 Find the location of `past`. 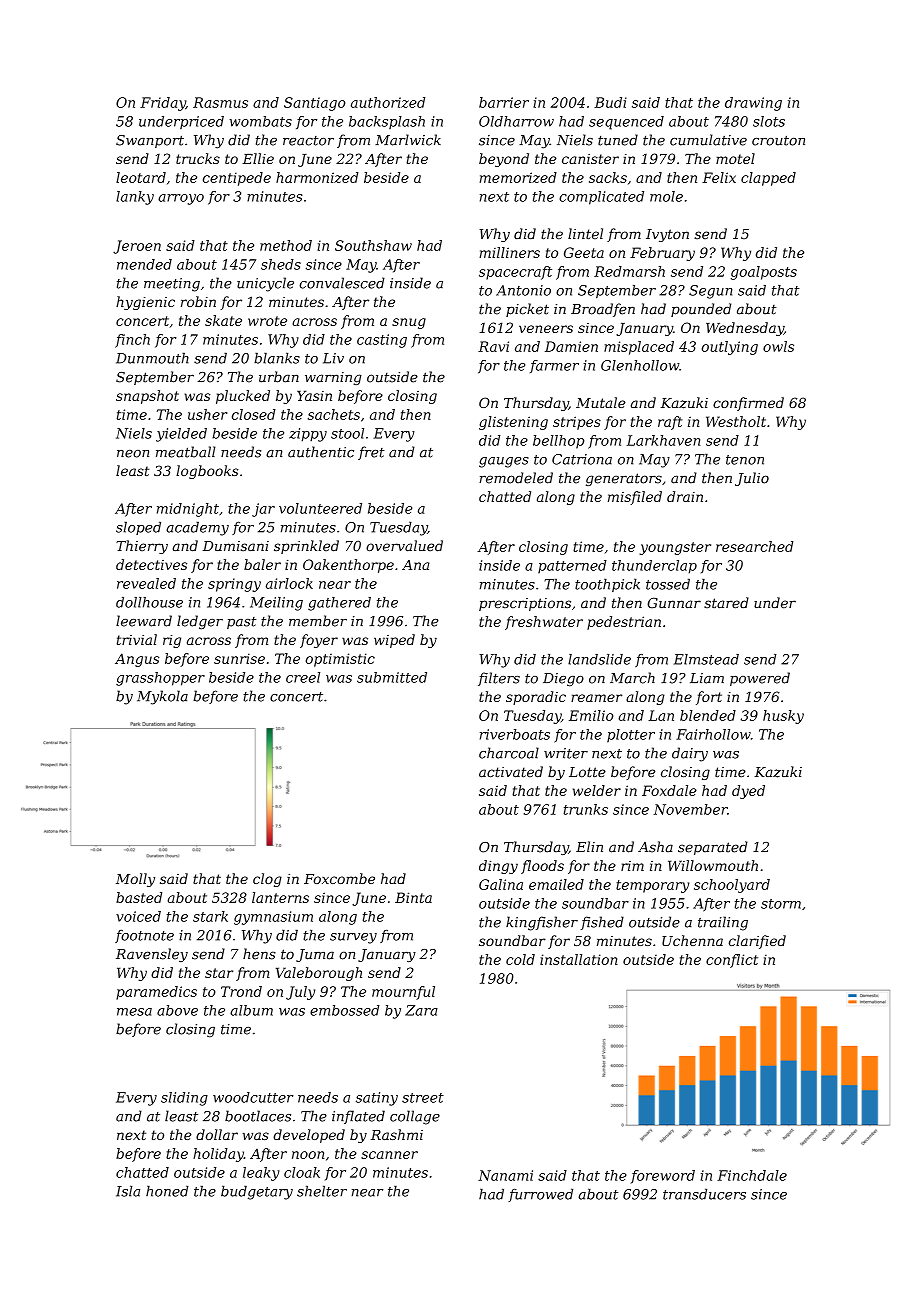

past is located at coordinates (241, 623).
